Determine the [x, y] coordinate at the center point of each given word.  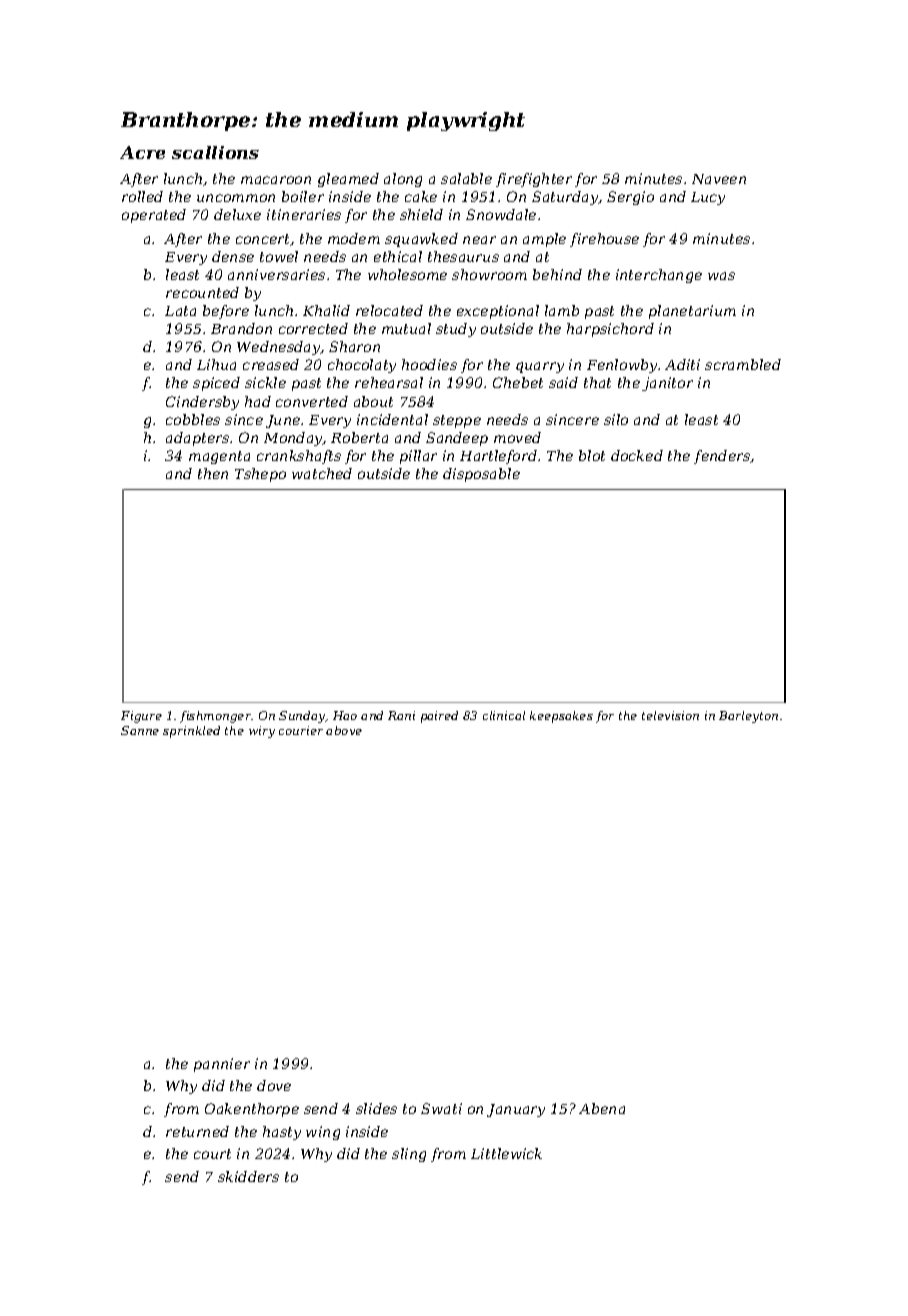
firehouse [604, 240]
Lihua [216, 364]
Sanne [140, 730]
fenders [722, 457]
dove [274, 1085]
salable [466, 178]
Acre [142, 152]
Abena [602, 1108]
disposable [481, 475]
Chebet [518, 382]
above [344, 730]
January [516, 1110]
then [213, 473]
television [670, 715]
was [721, 276]
